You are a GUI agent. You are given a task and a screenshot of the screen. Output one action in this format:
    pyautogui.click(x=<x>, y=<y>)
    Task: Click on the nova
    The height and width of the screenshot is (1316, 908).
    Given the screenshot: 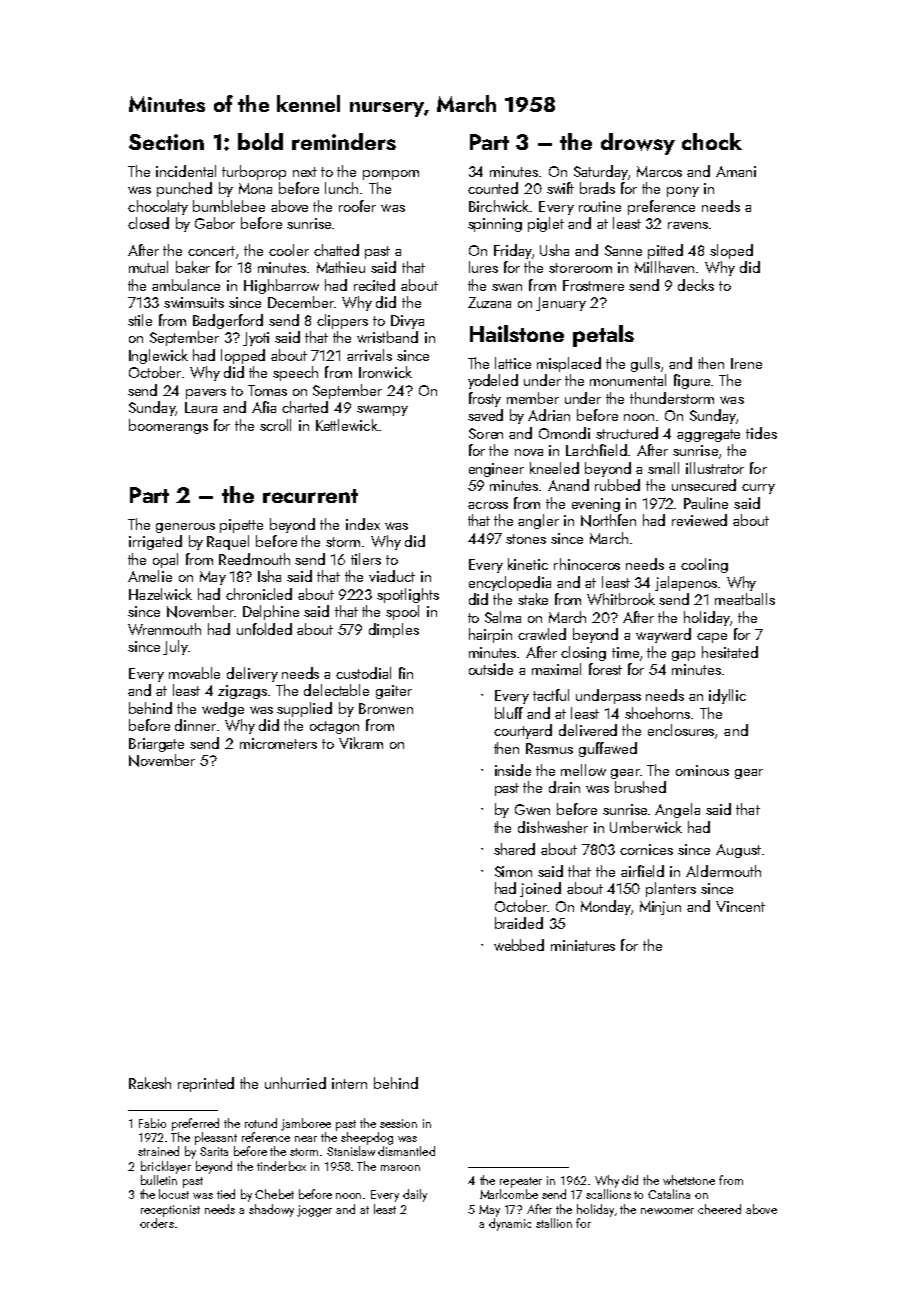 What is the action you would take?
    pyautogui.click(x=529, y=452)
